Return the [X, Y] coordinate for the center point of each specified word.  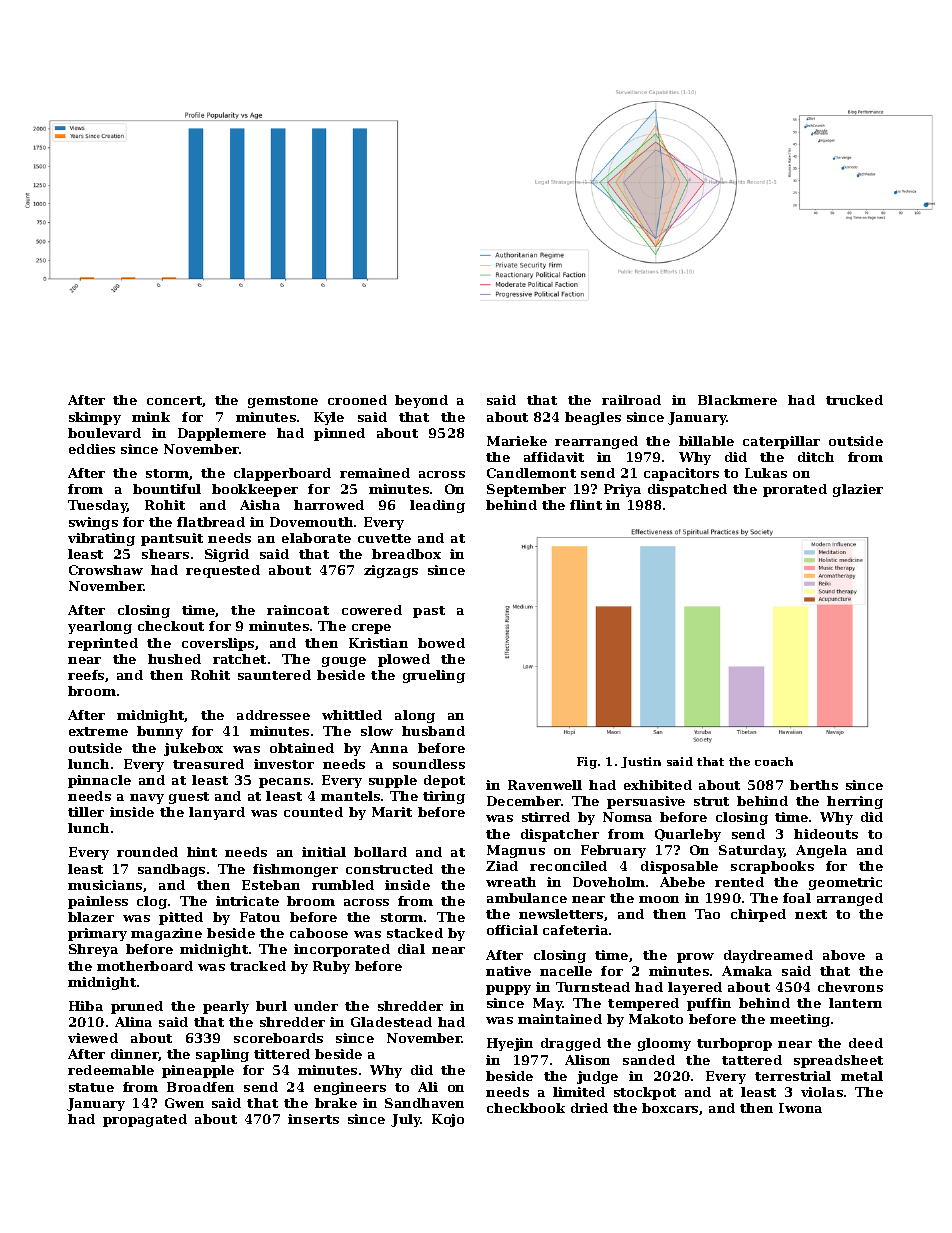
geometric [845, 883]
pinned [339, 434]
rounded [147, 852]
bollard [380, 852]
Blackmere [737, 400]
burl [271, 1006]
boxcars [670, 1108]
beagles [593, 418]
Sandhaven [424, 1103]
